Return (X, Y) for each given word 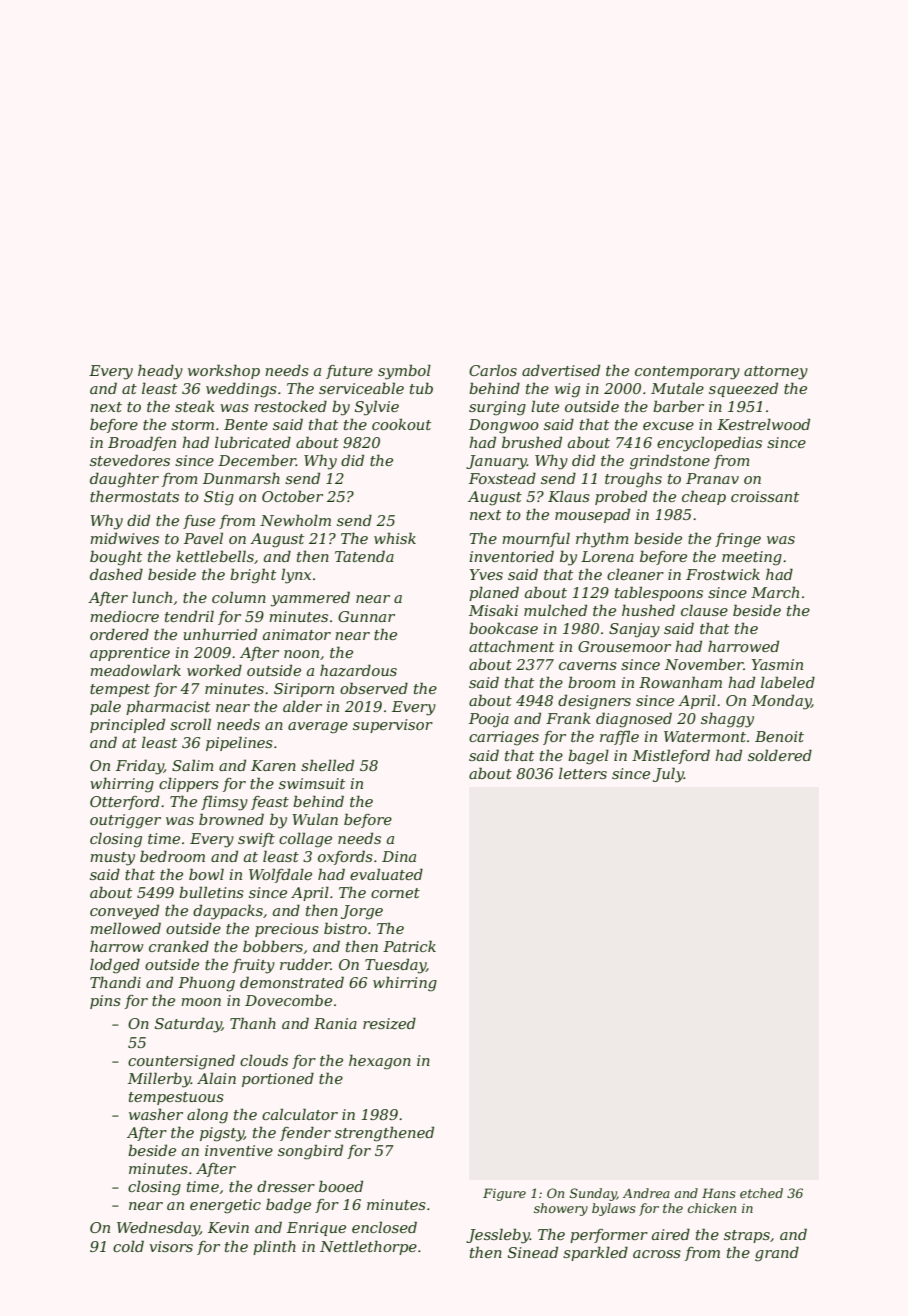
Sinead (533, 1252)
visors (171, 1246)
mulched (555, 610)
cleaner (635, 574)
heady (160, 372)
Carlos (493, 370)
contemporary (687, 373)
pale (105, 707)
